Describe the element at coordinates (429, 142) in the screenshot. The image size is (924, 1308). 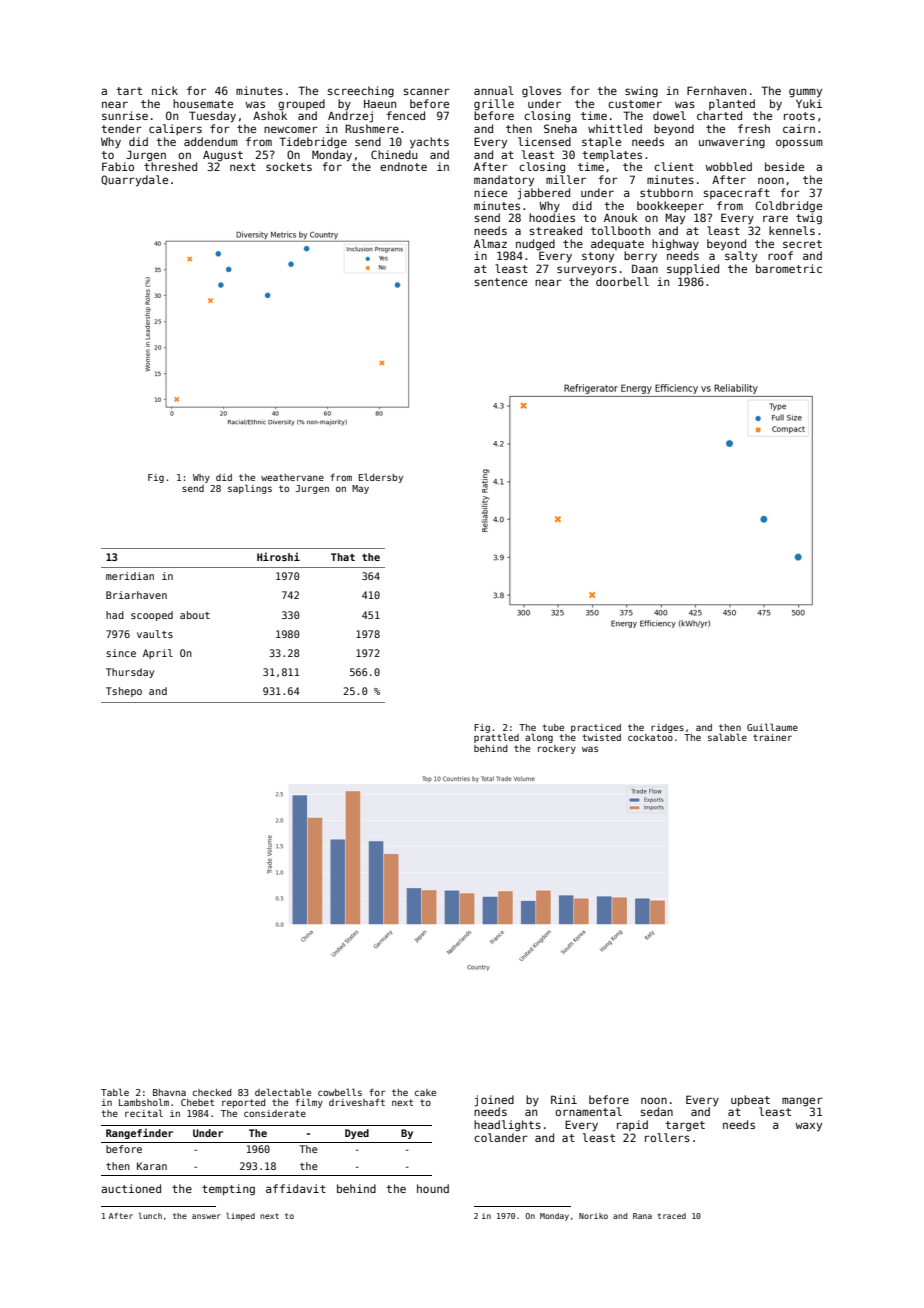
I see `yachts` at that location.
